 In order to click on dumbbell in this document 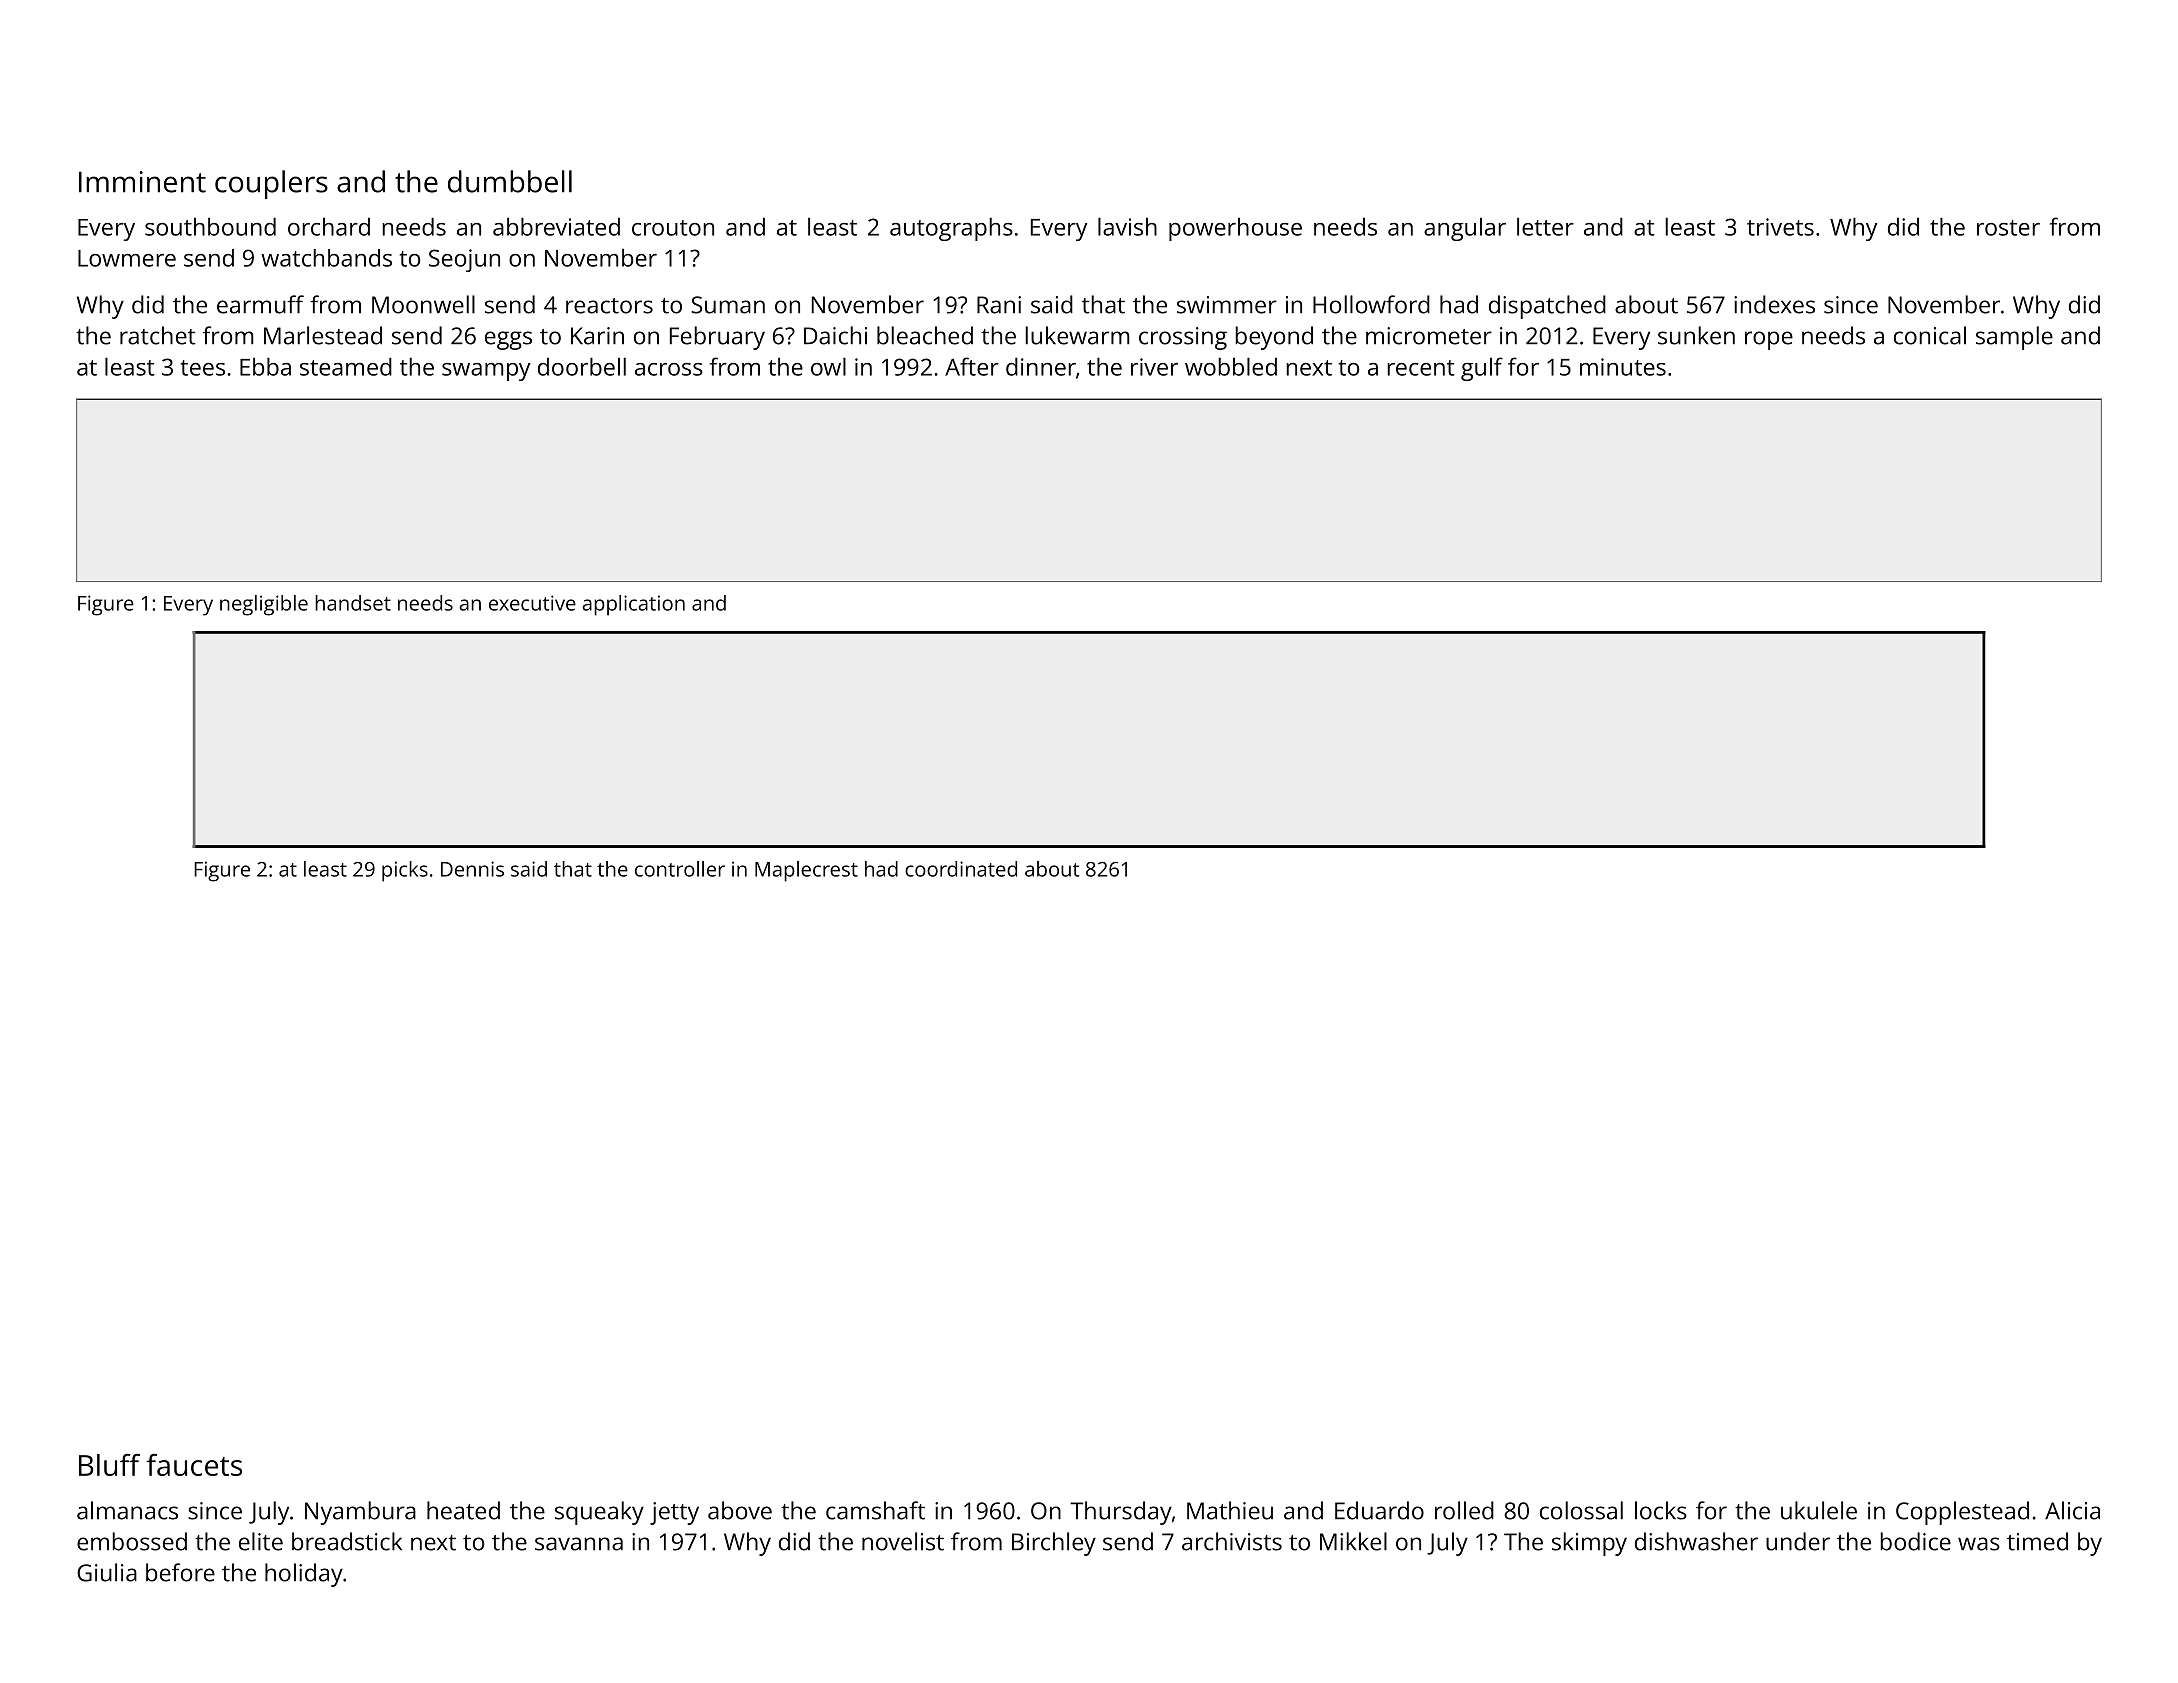, I will do `click(510, 181)`.
